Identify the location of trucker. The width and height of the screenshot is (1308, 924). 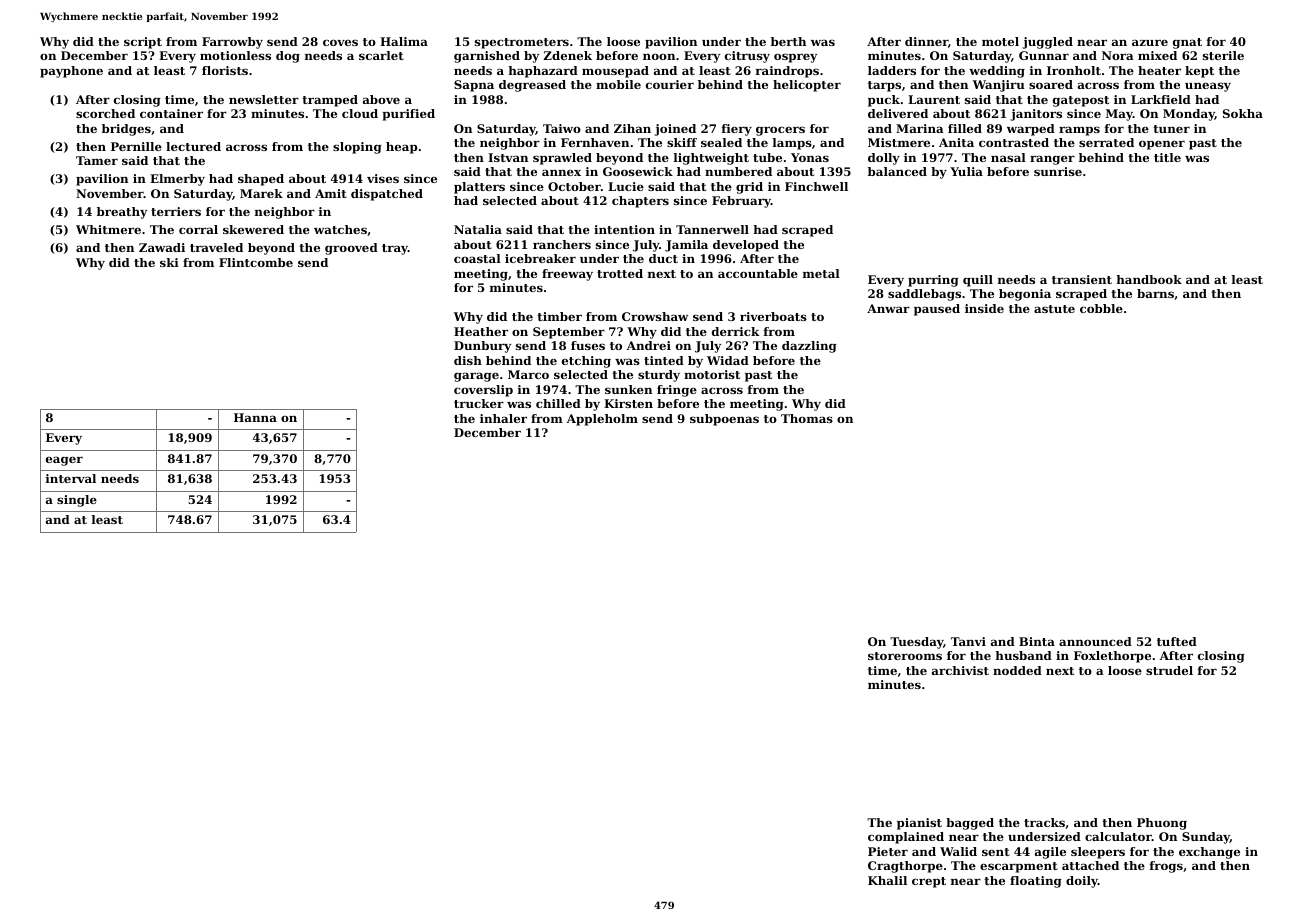
(479, 403).
